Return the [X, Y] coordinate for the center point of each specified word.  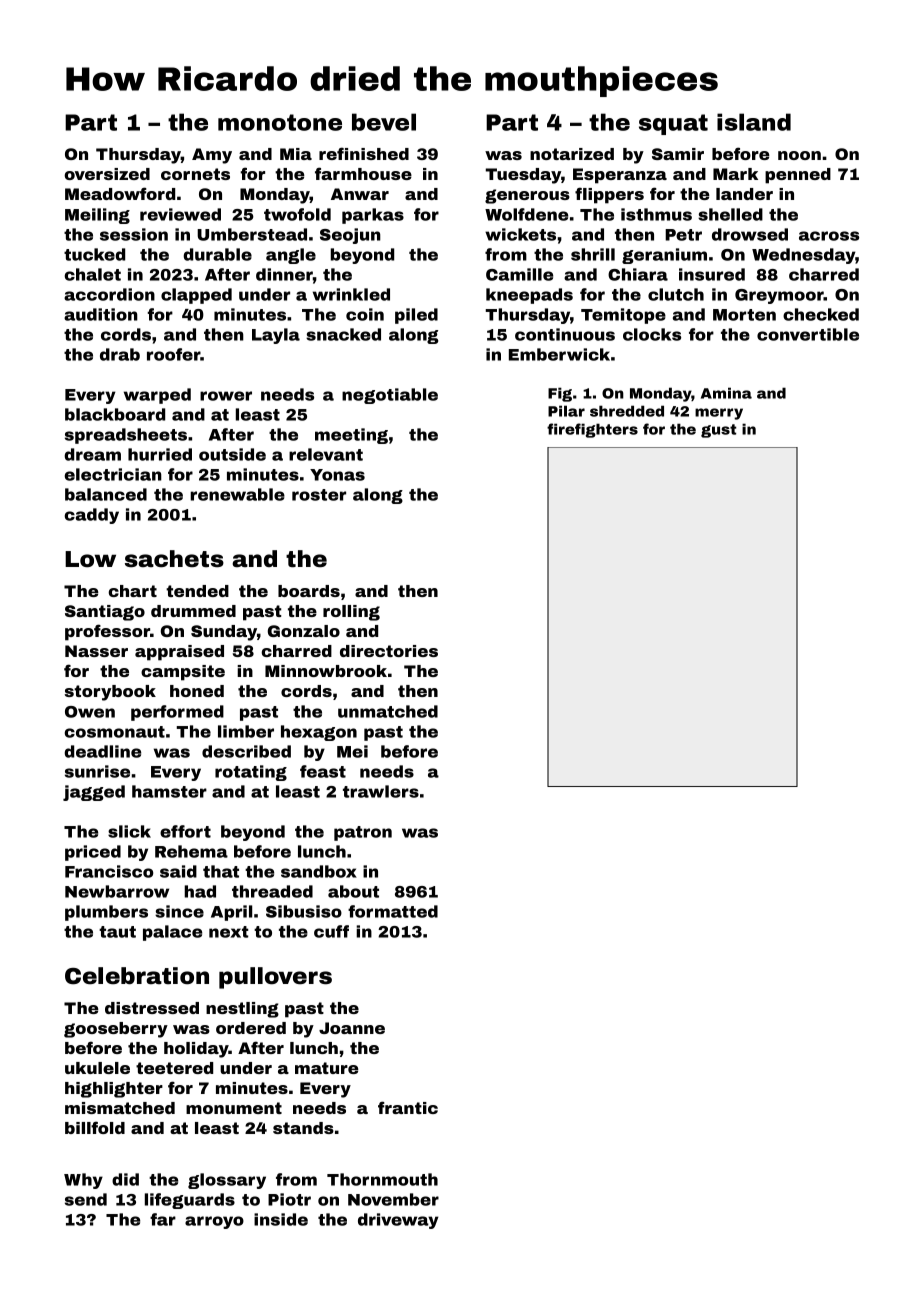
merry [719, 414]
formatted [393, 911]
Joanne [352, 1028]
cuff [331, 931]
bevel [384, 122]
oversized [107, 174]
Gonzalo [304, 631]
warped [157, 396]
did [125, 1179]
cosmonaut [115, 732]
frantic [408, 1107]
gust [718, 431]
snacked [343, 334]
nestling [242, 1010]
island [754, 122]
